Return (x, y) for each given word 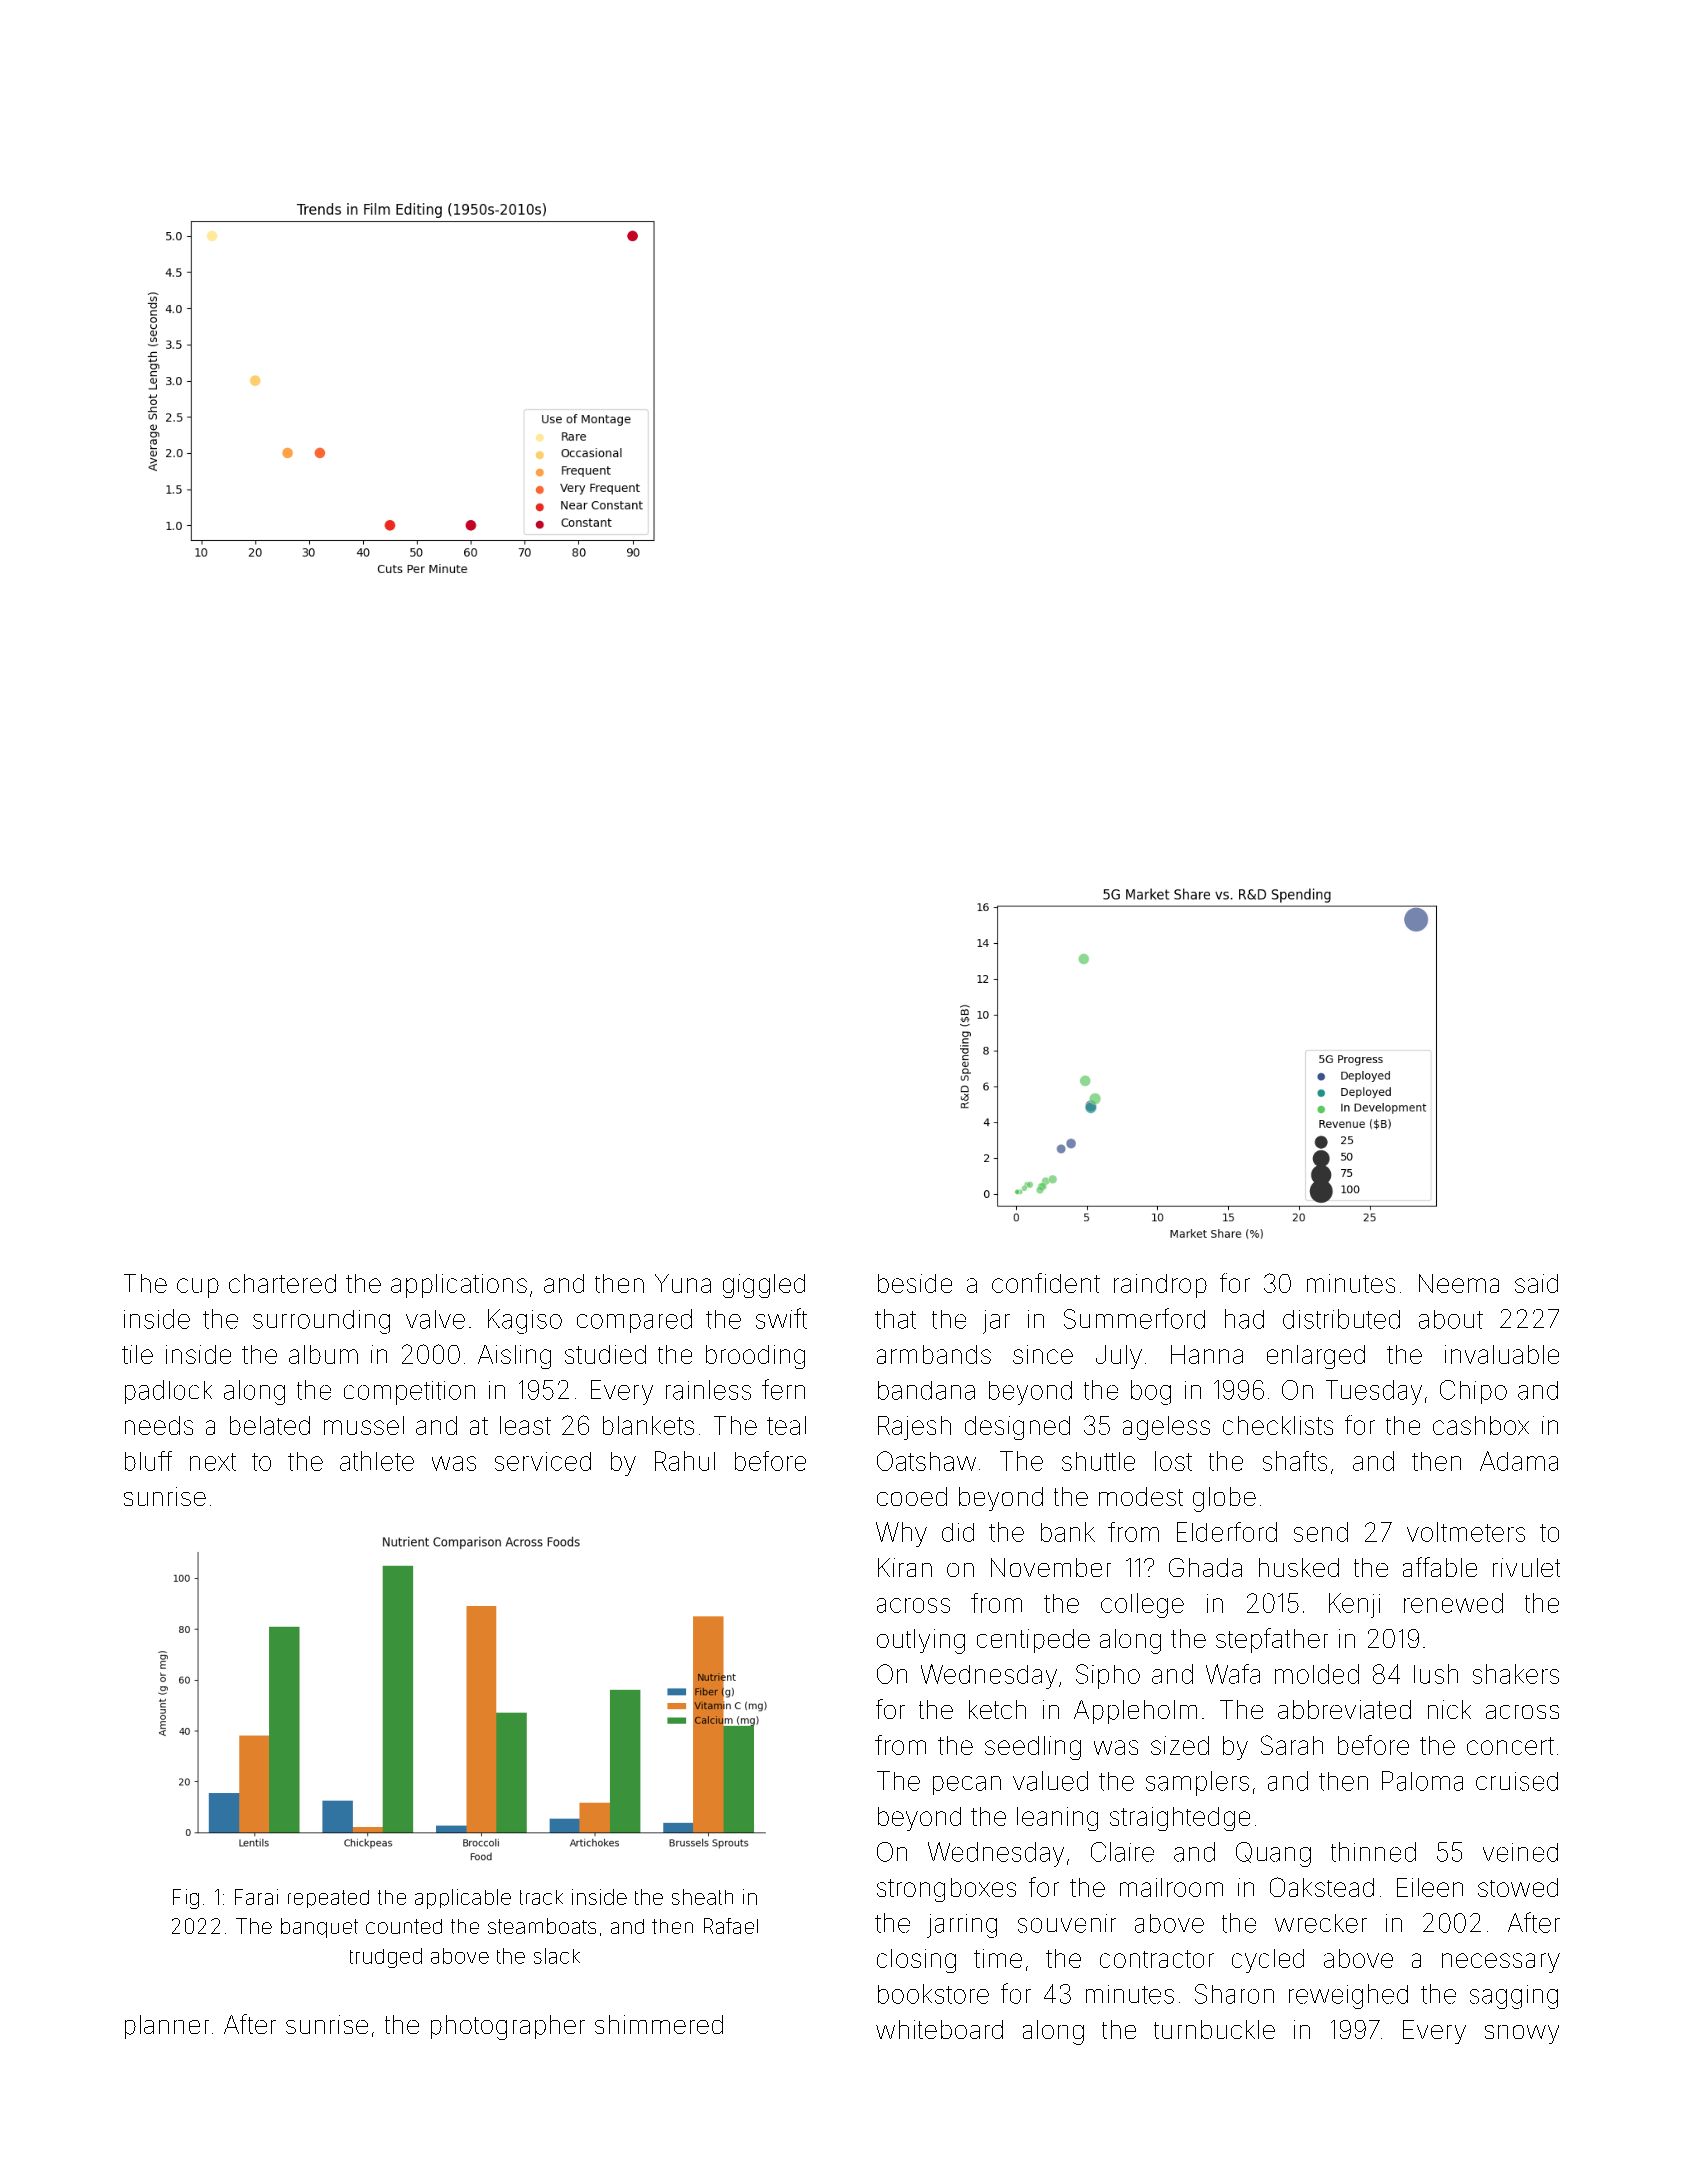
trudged (386, 1958)
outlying (921, 1641)
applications (459, 1286)
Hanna (1207, 1354)
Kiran (905, 1567)
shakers (1516, 1674)
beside (915, 1283)
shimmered (659, 2024)
